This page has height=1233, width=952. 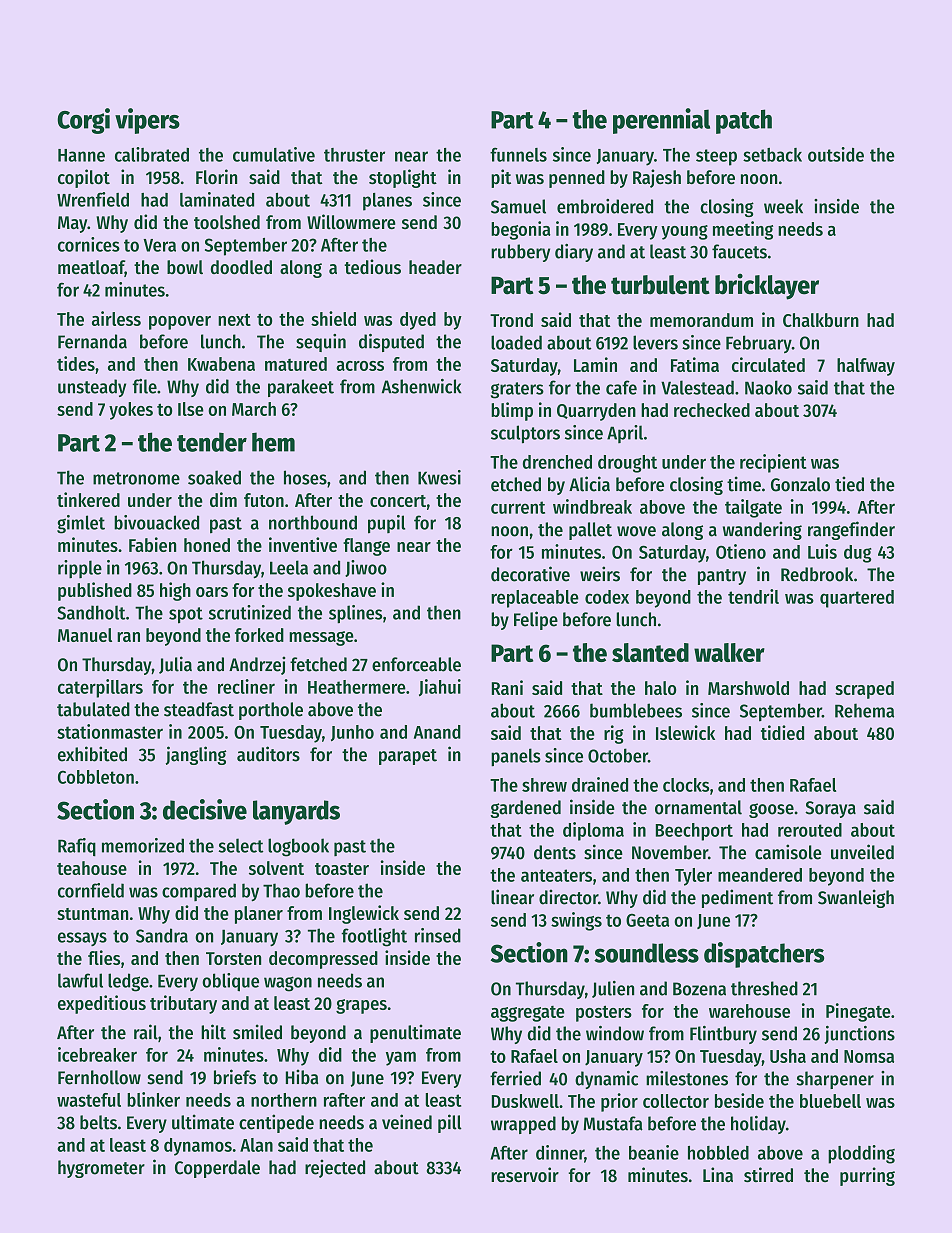 I want to click on quartered, so click(x=857, y=599).
